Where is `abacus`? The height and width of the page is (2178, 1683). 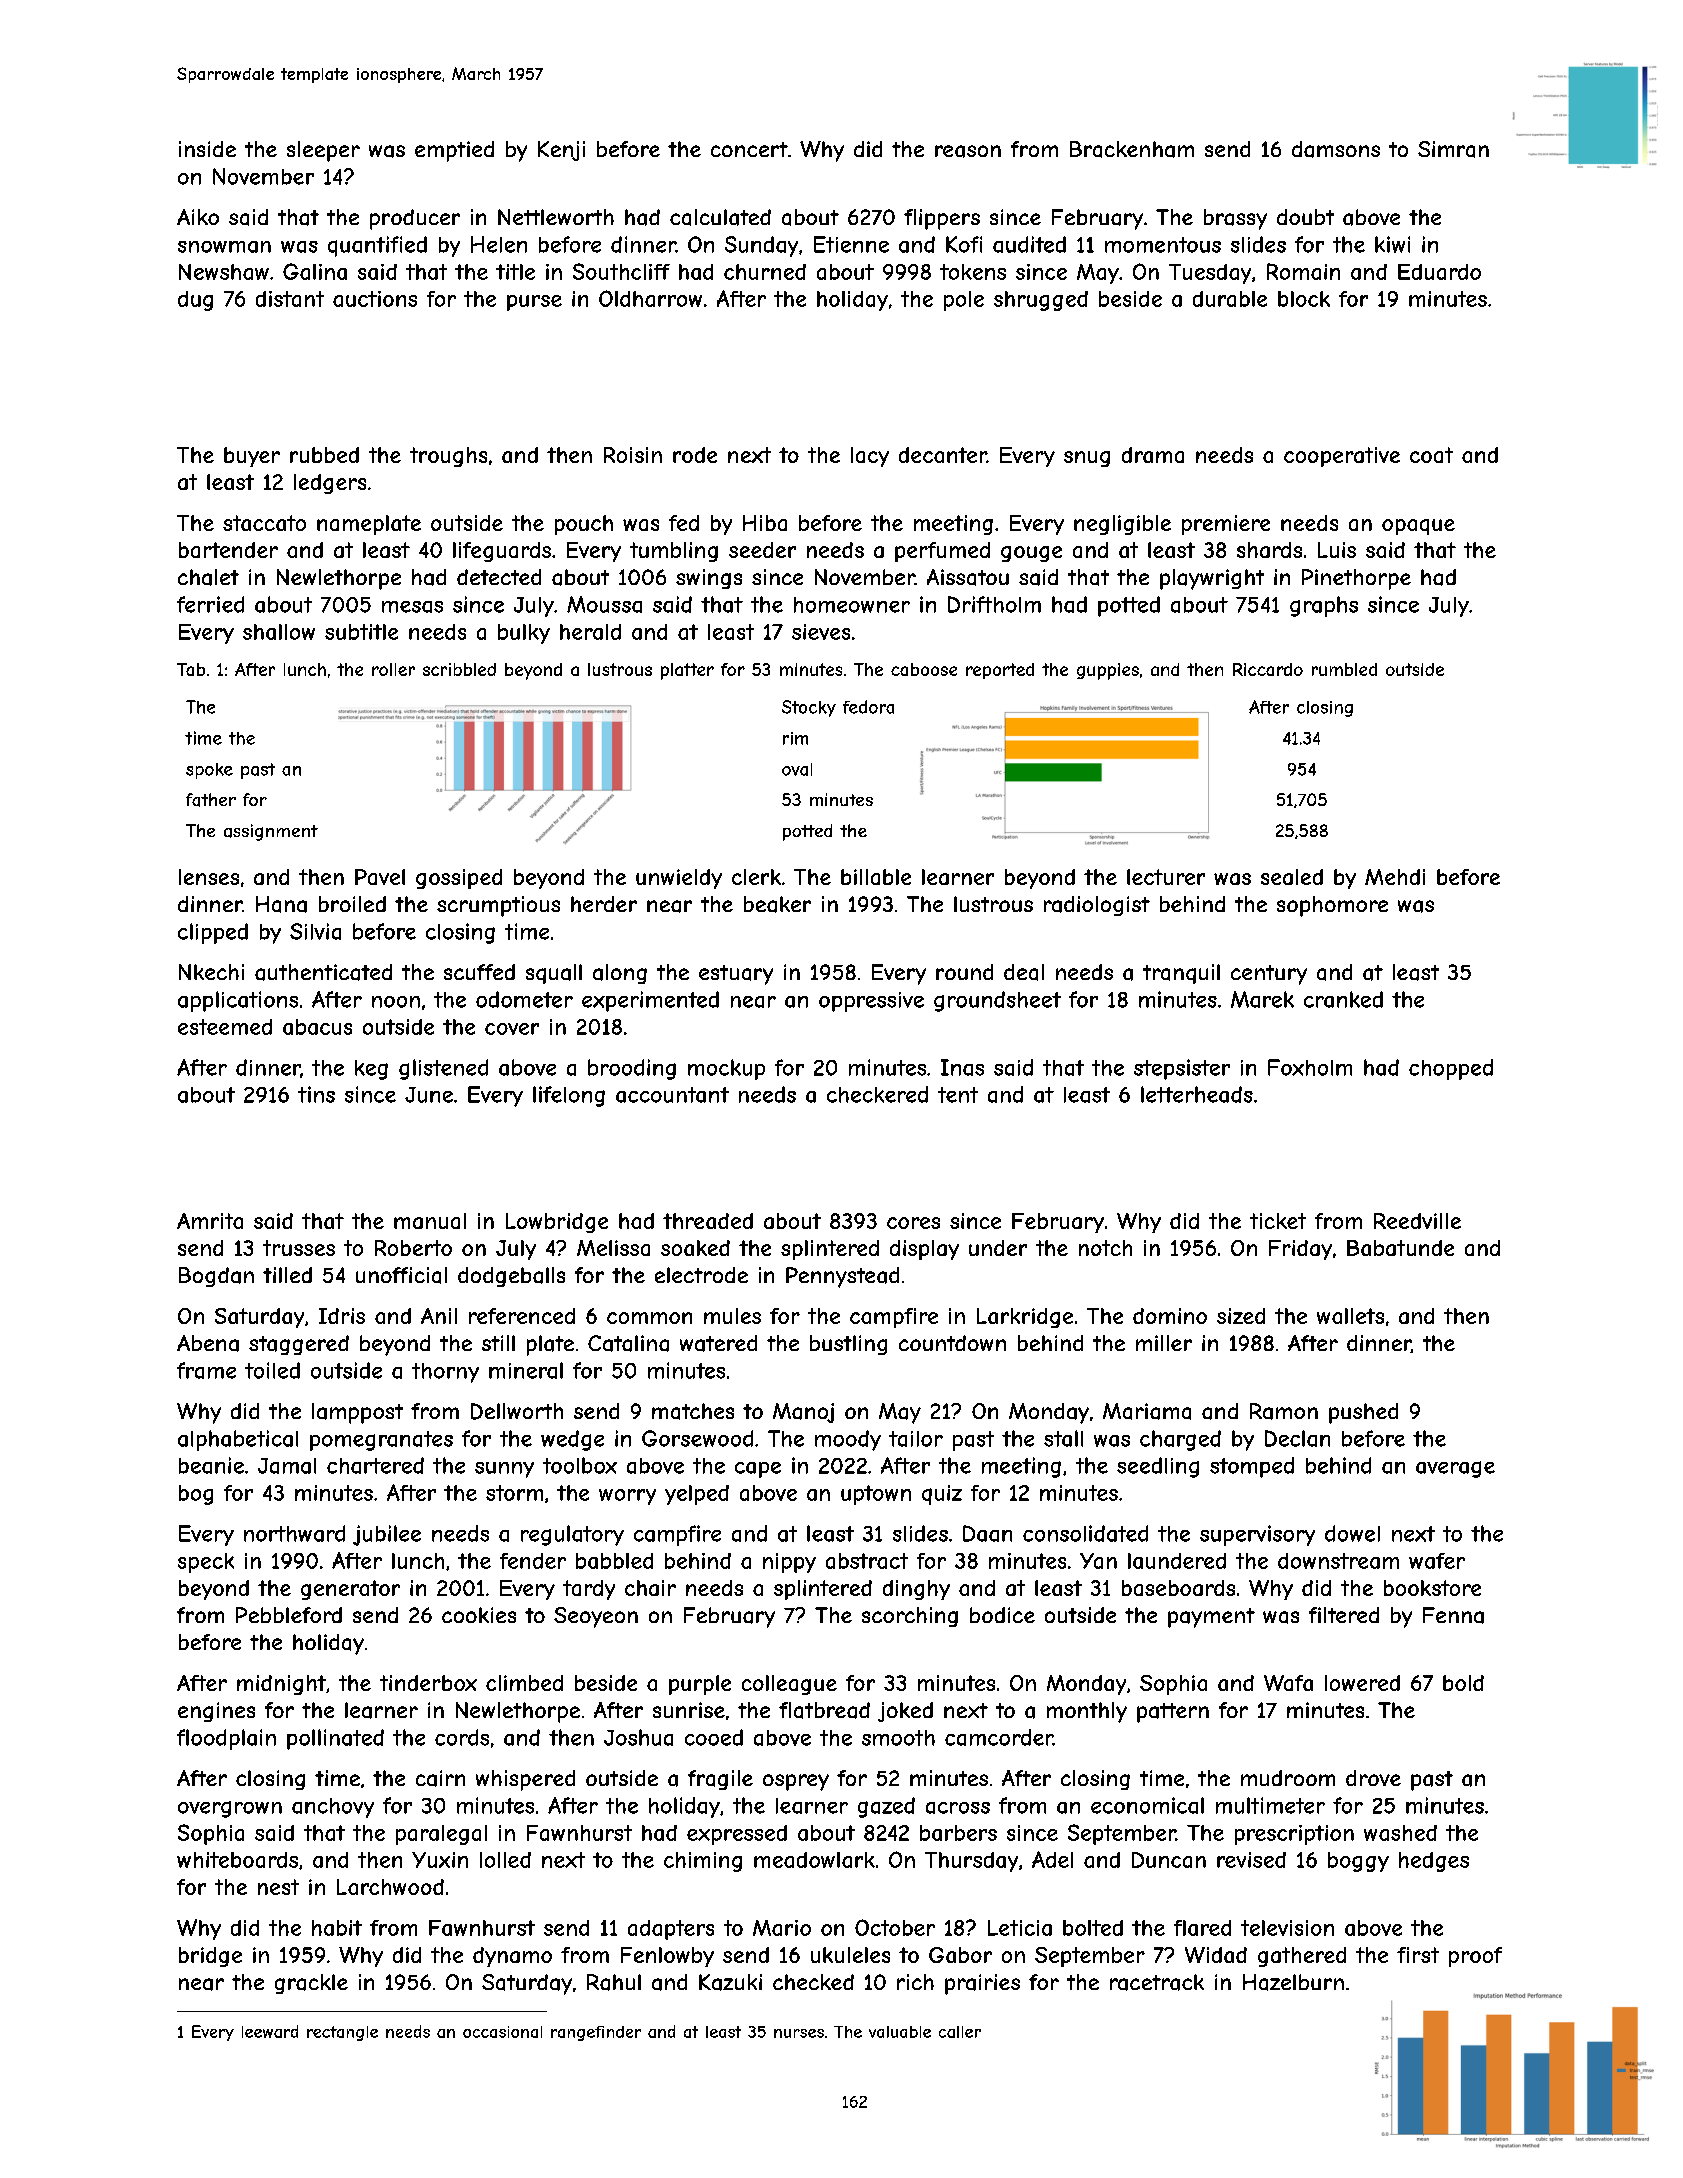
abacus is located at coordinates (317, 1027).
